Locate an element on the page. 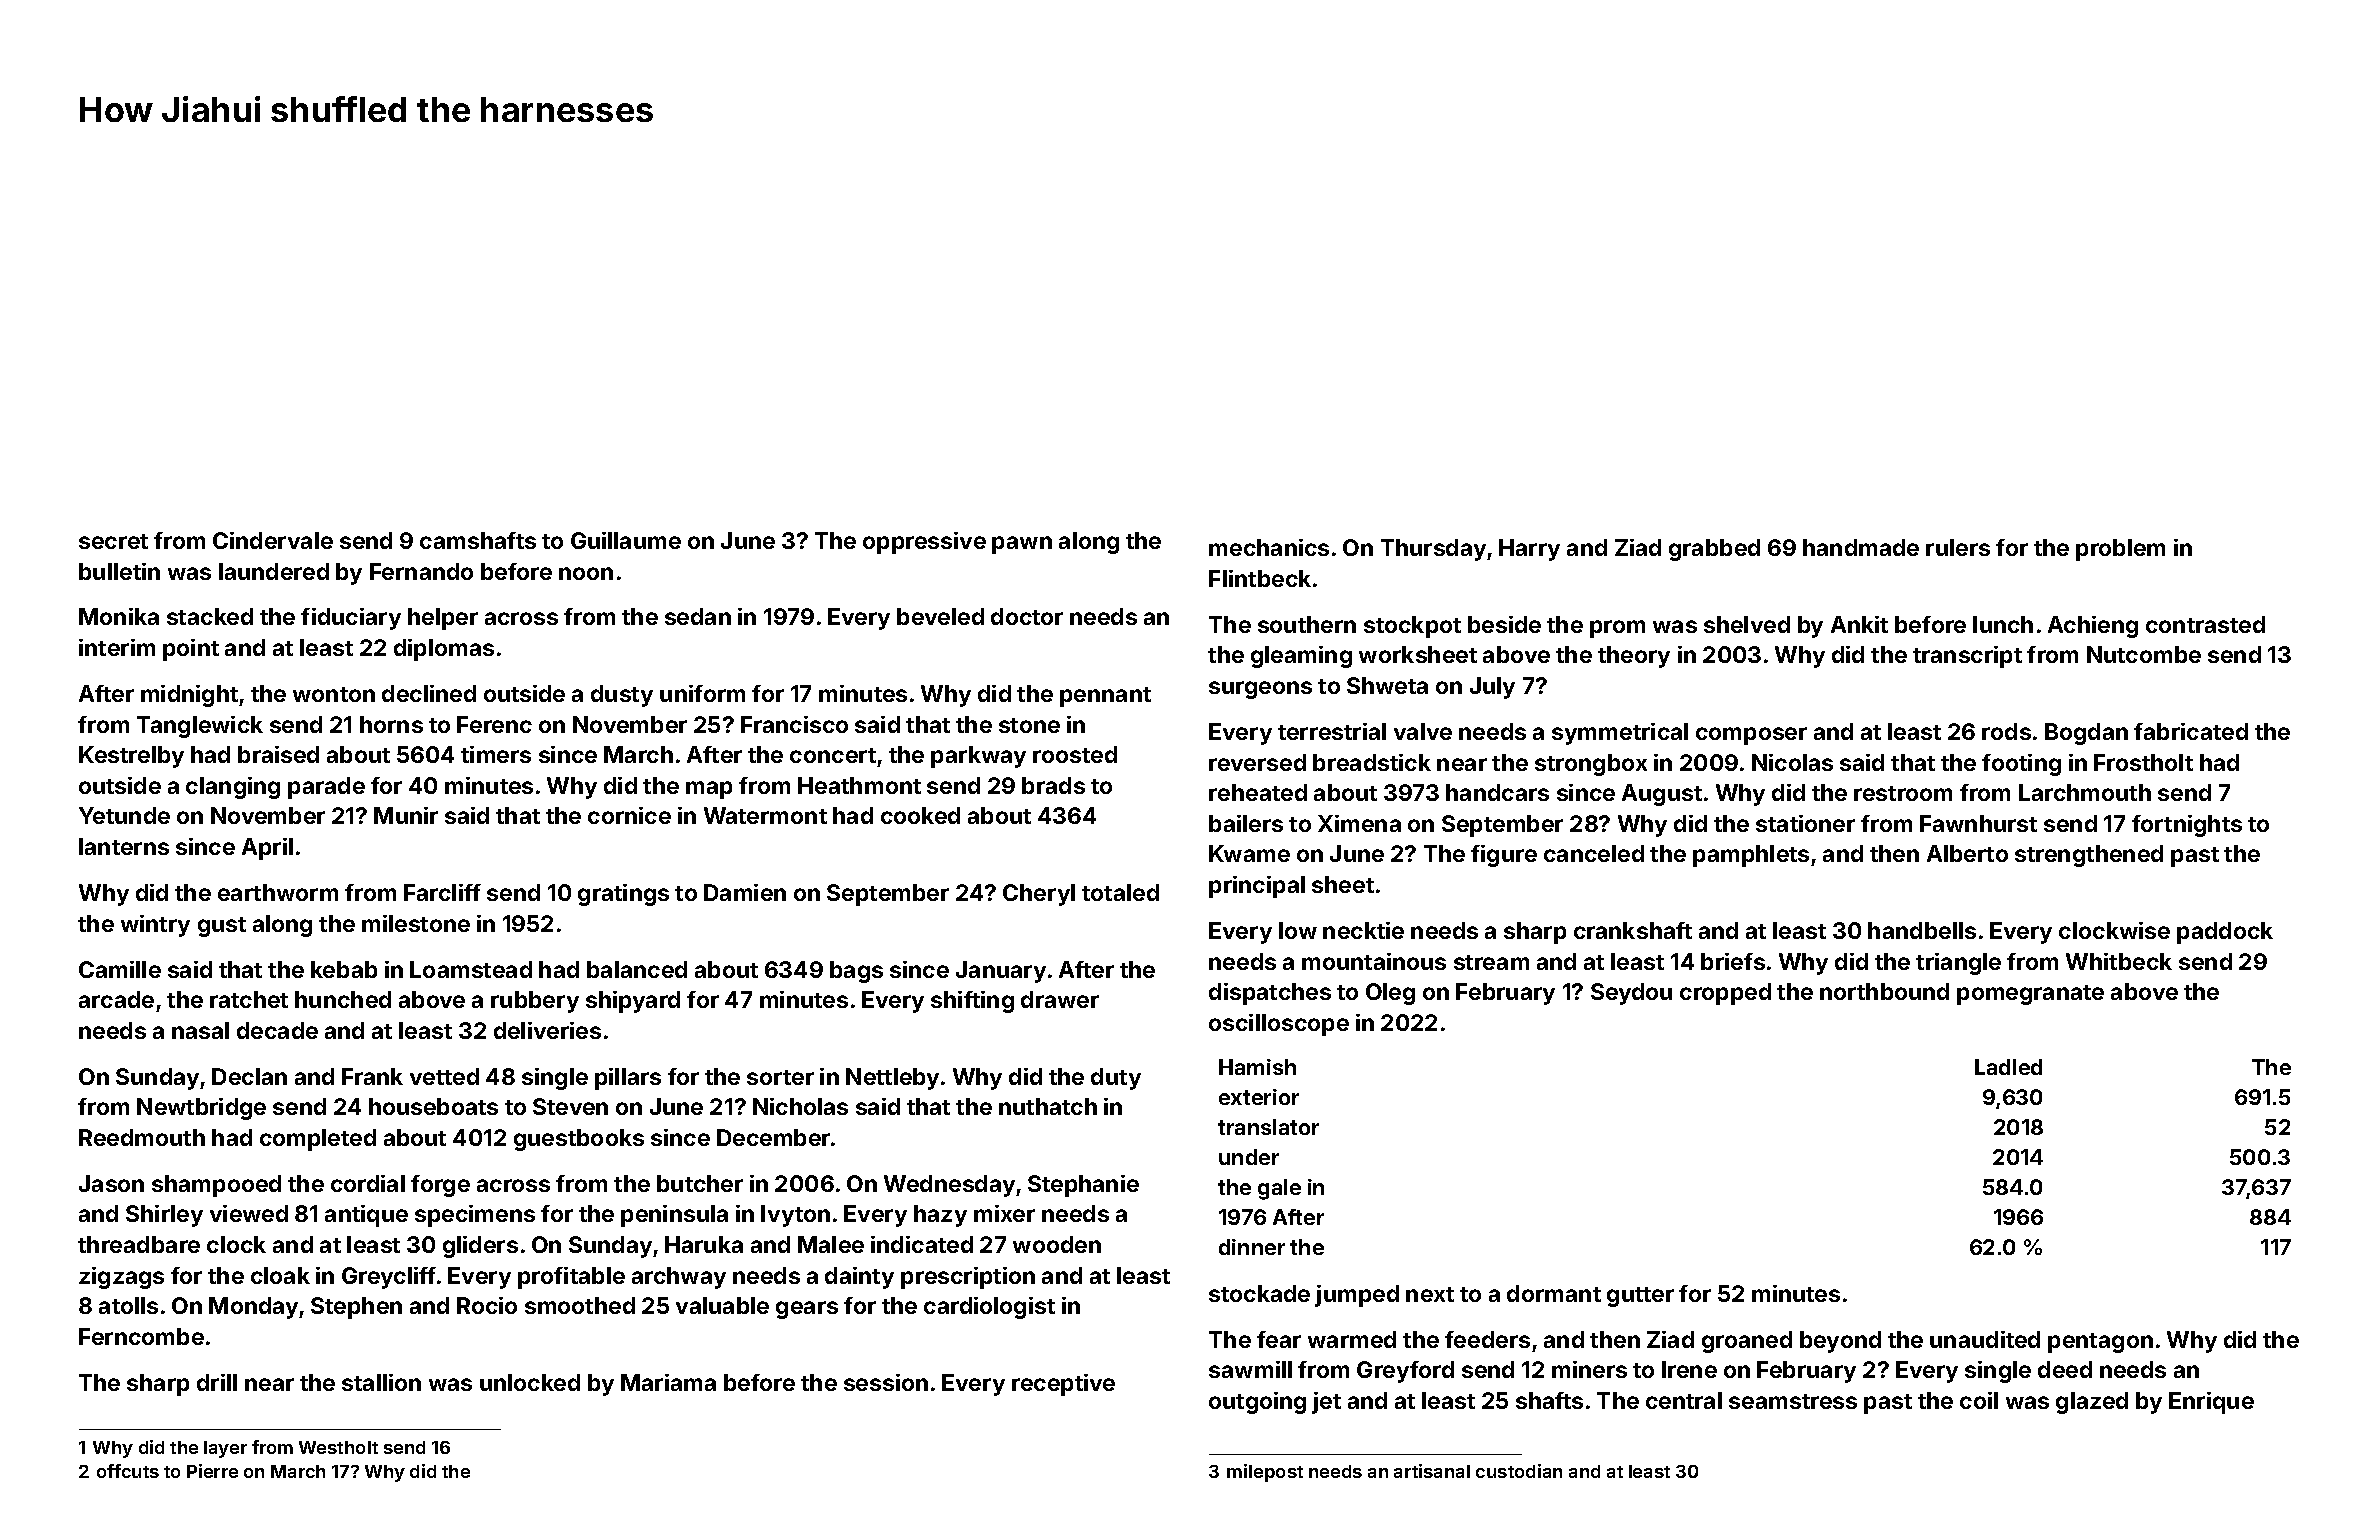  offcuts is located at coordinates (128, 1471).
